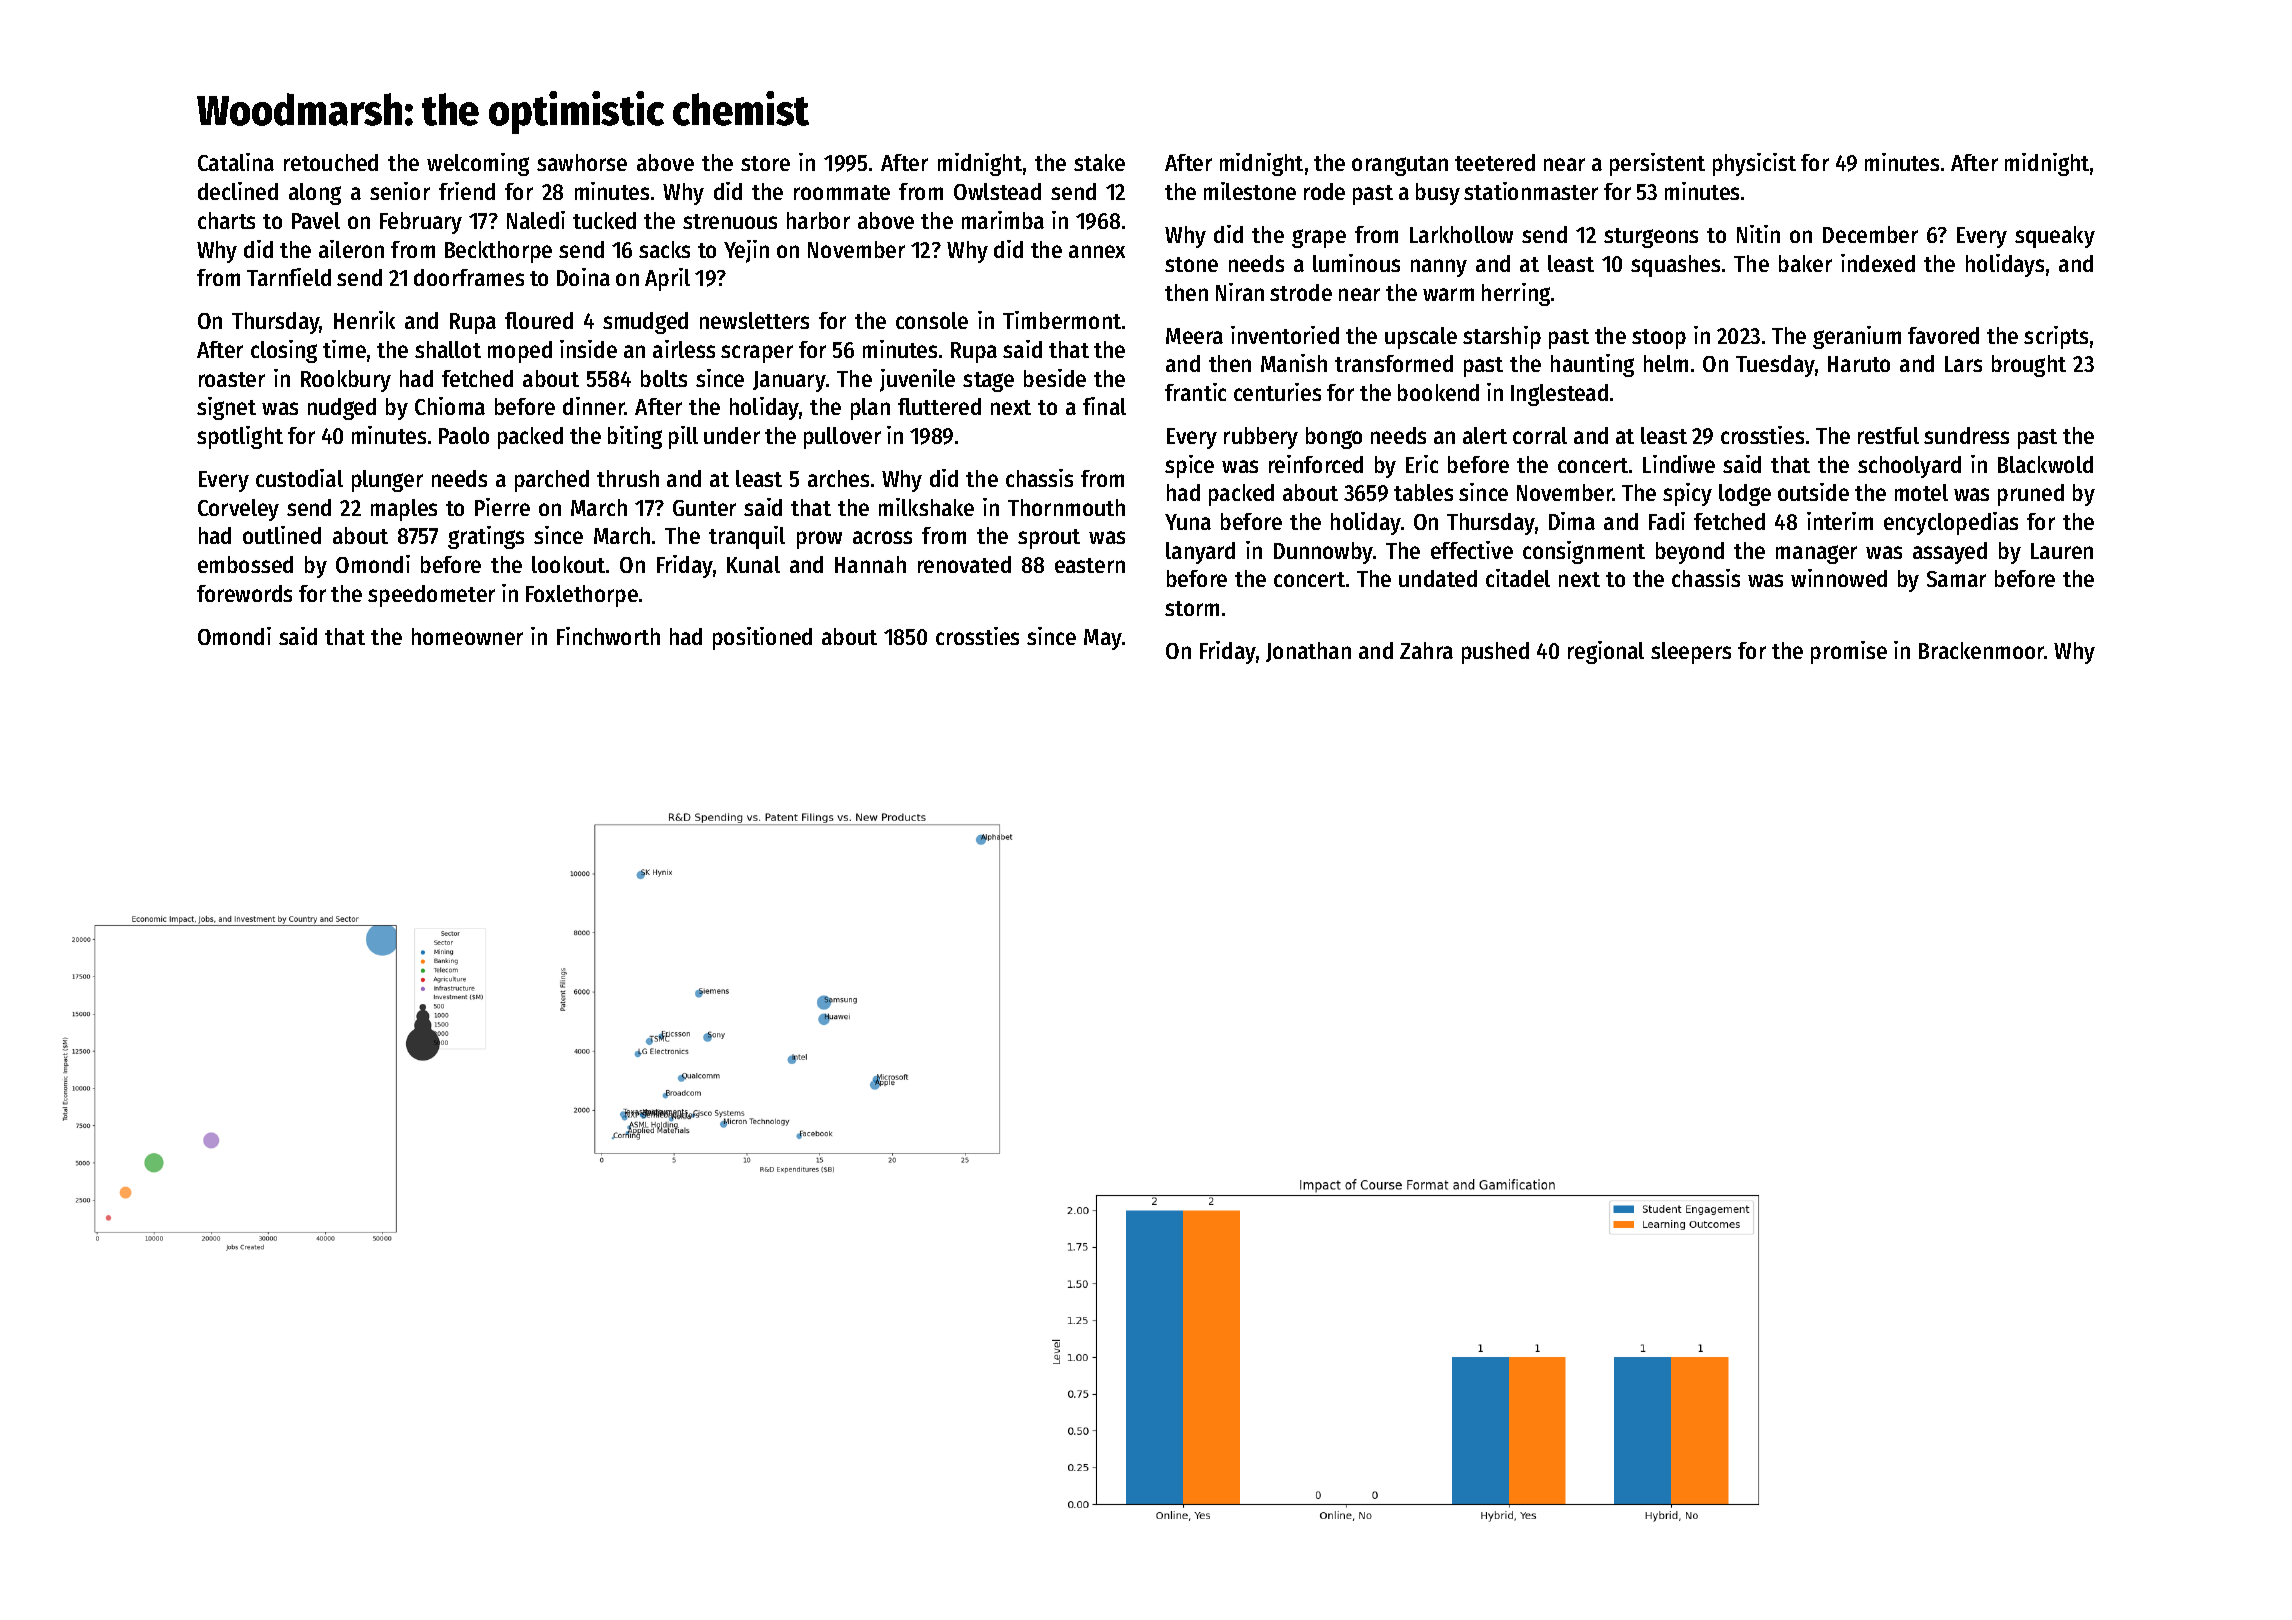  Describe the element at coordinates (467, 636) in the screenshot. I see `homeowner` at that location.
